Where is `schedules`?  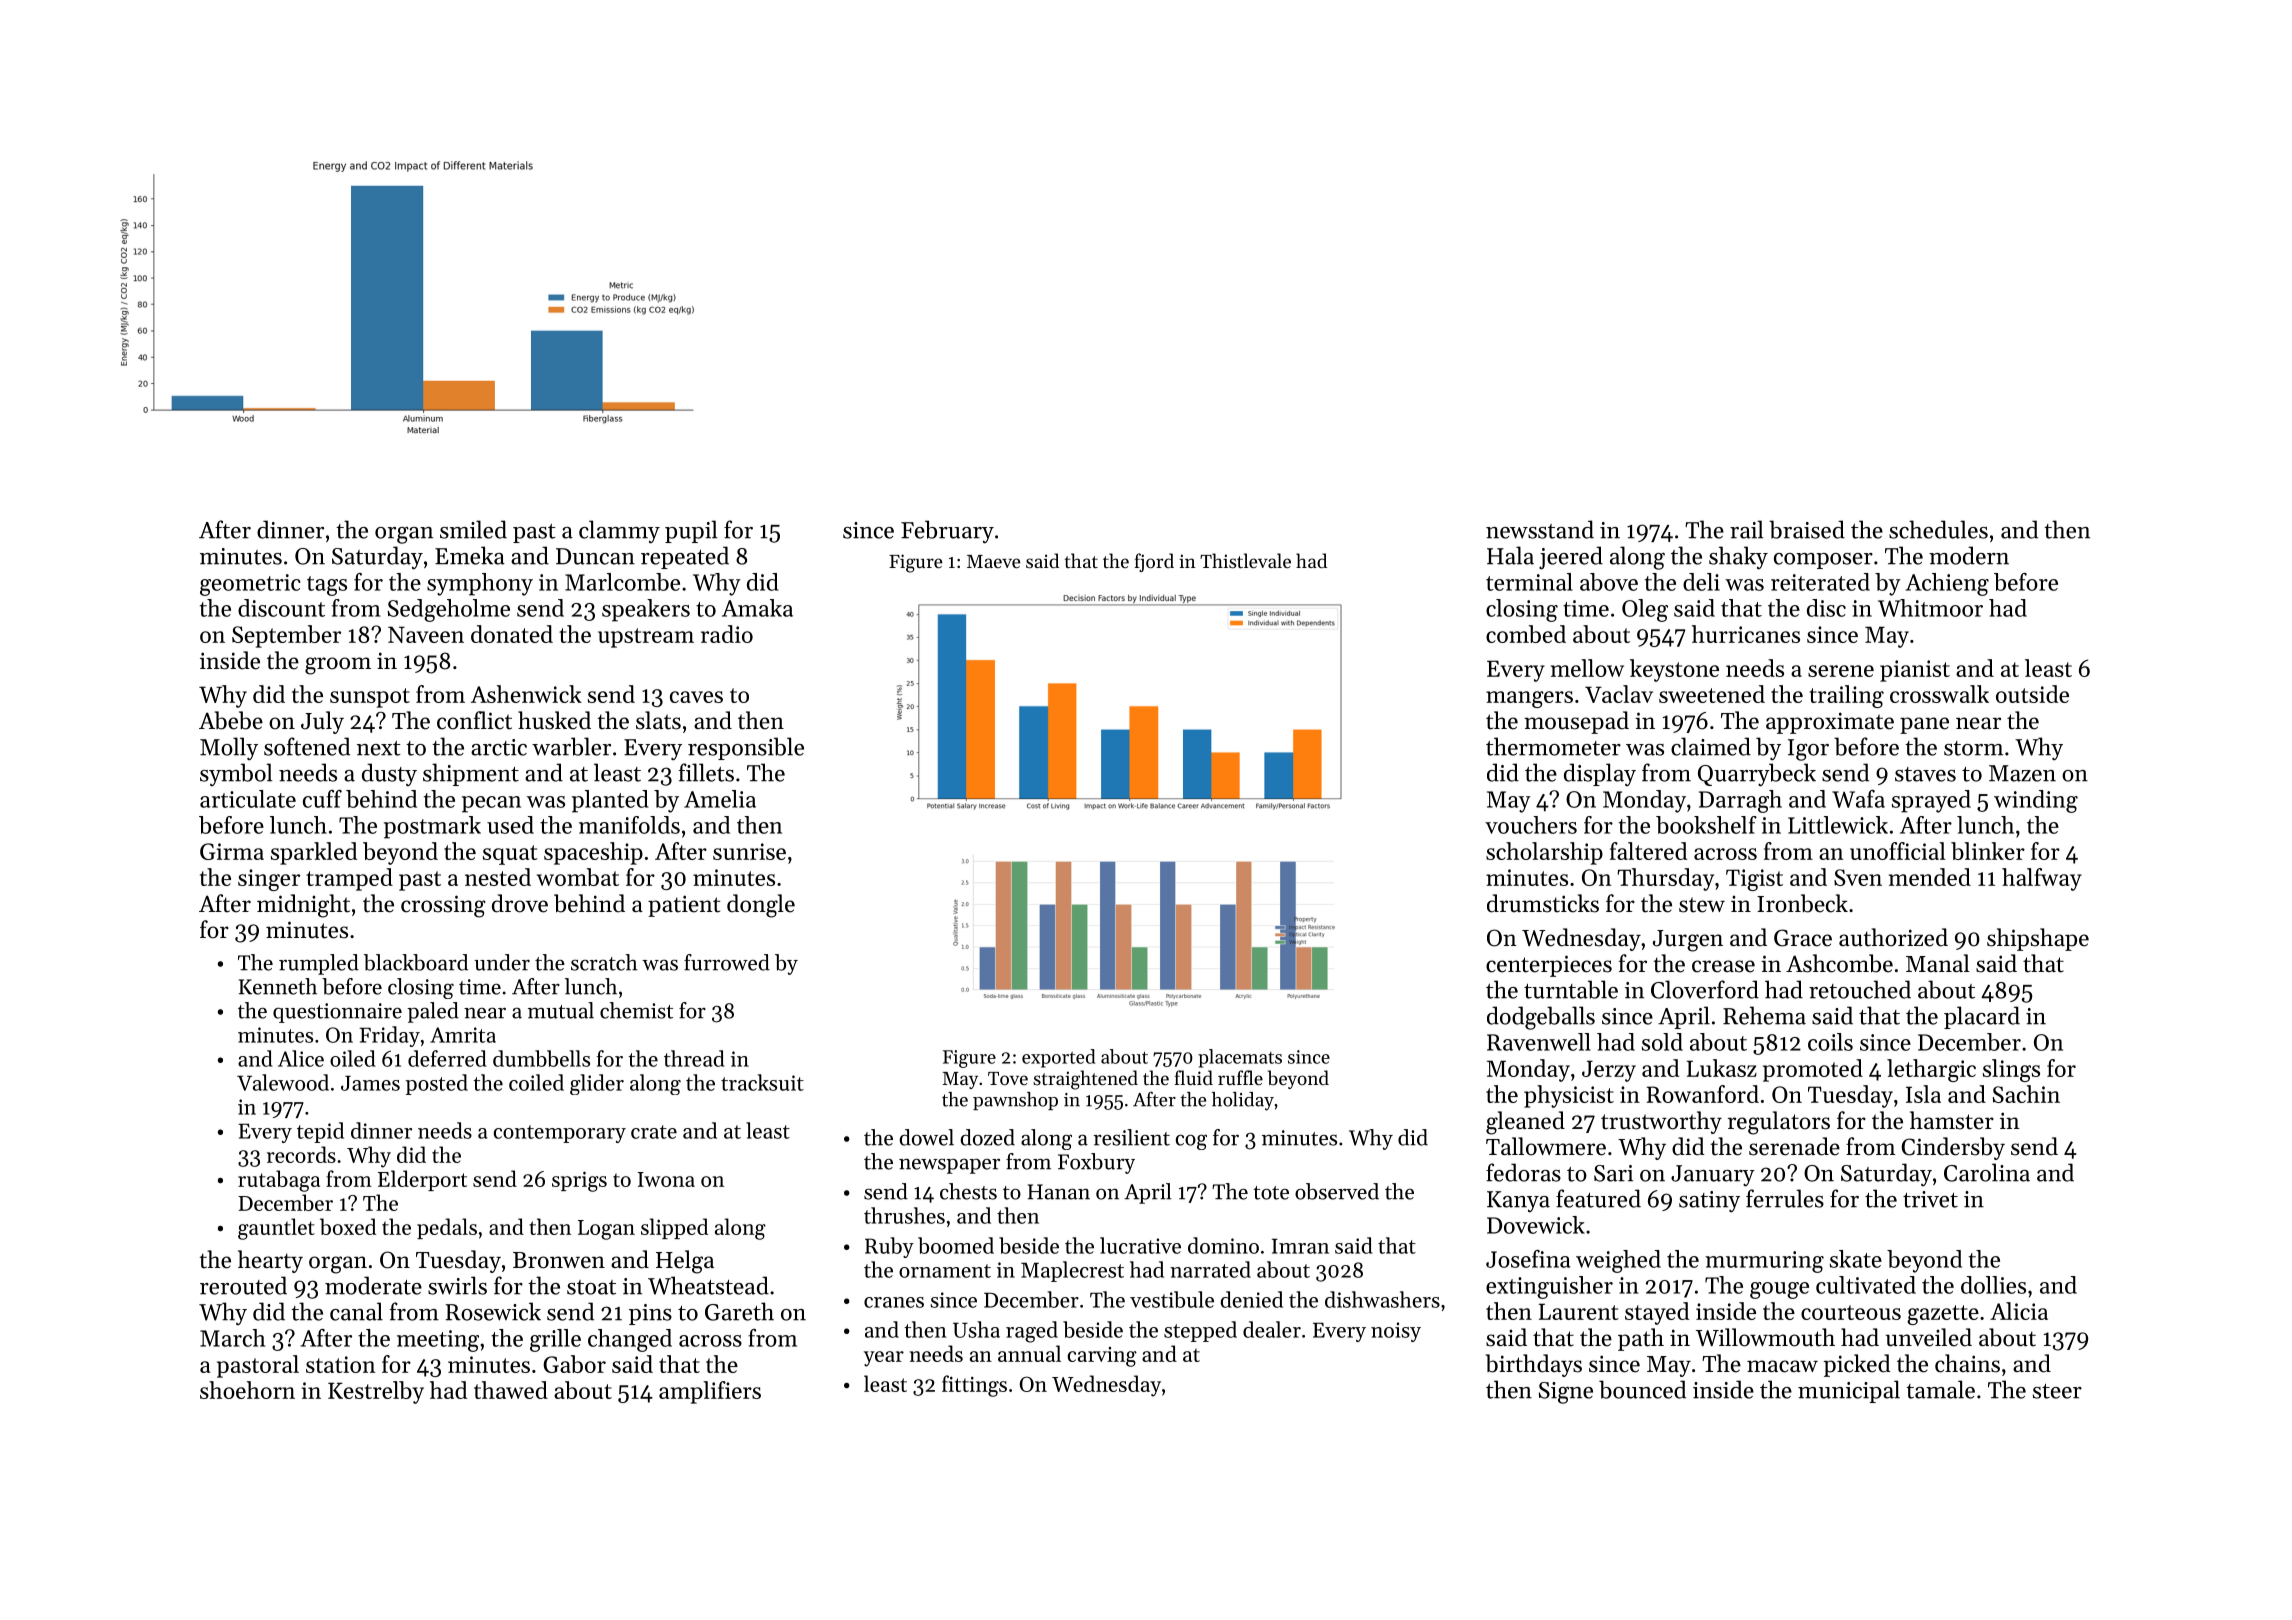 schedules is located at coordinates (1938, 529).
